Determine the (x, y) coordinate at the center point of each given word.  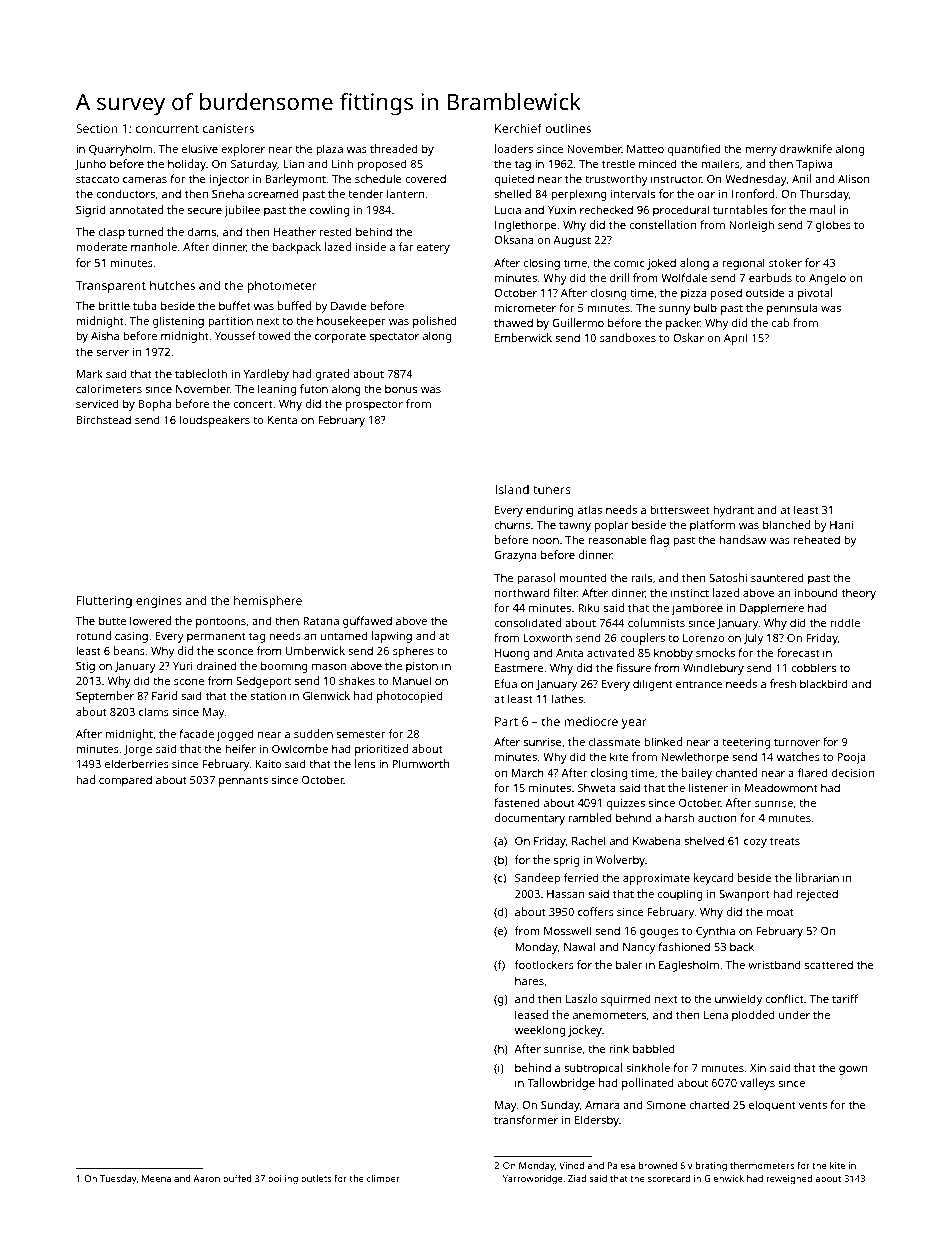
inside (370, 246)
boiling (283, 1179)
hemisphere (268, 601)
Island (512, 489)
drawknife (806, 148)
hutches (172, 285)
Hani (841, 525)
